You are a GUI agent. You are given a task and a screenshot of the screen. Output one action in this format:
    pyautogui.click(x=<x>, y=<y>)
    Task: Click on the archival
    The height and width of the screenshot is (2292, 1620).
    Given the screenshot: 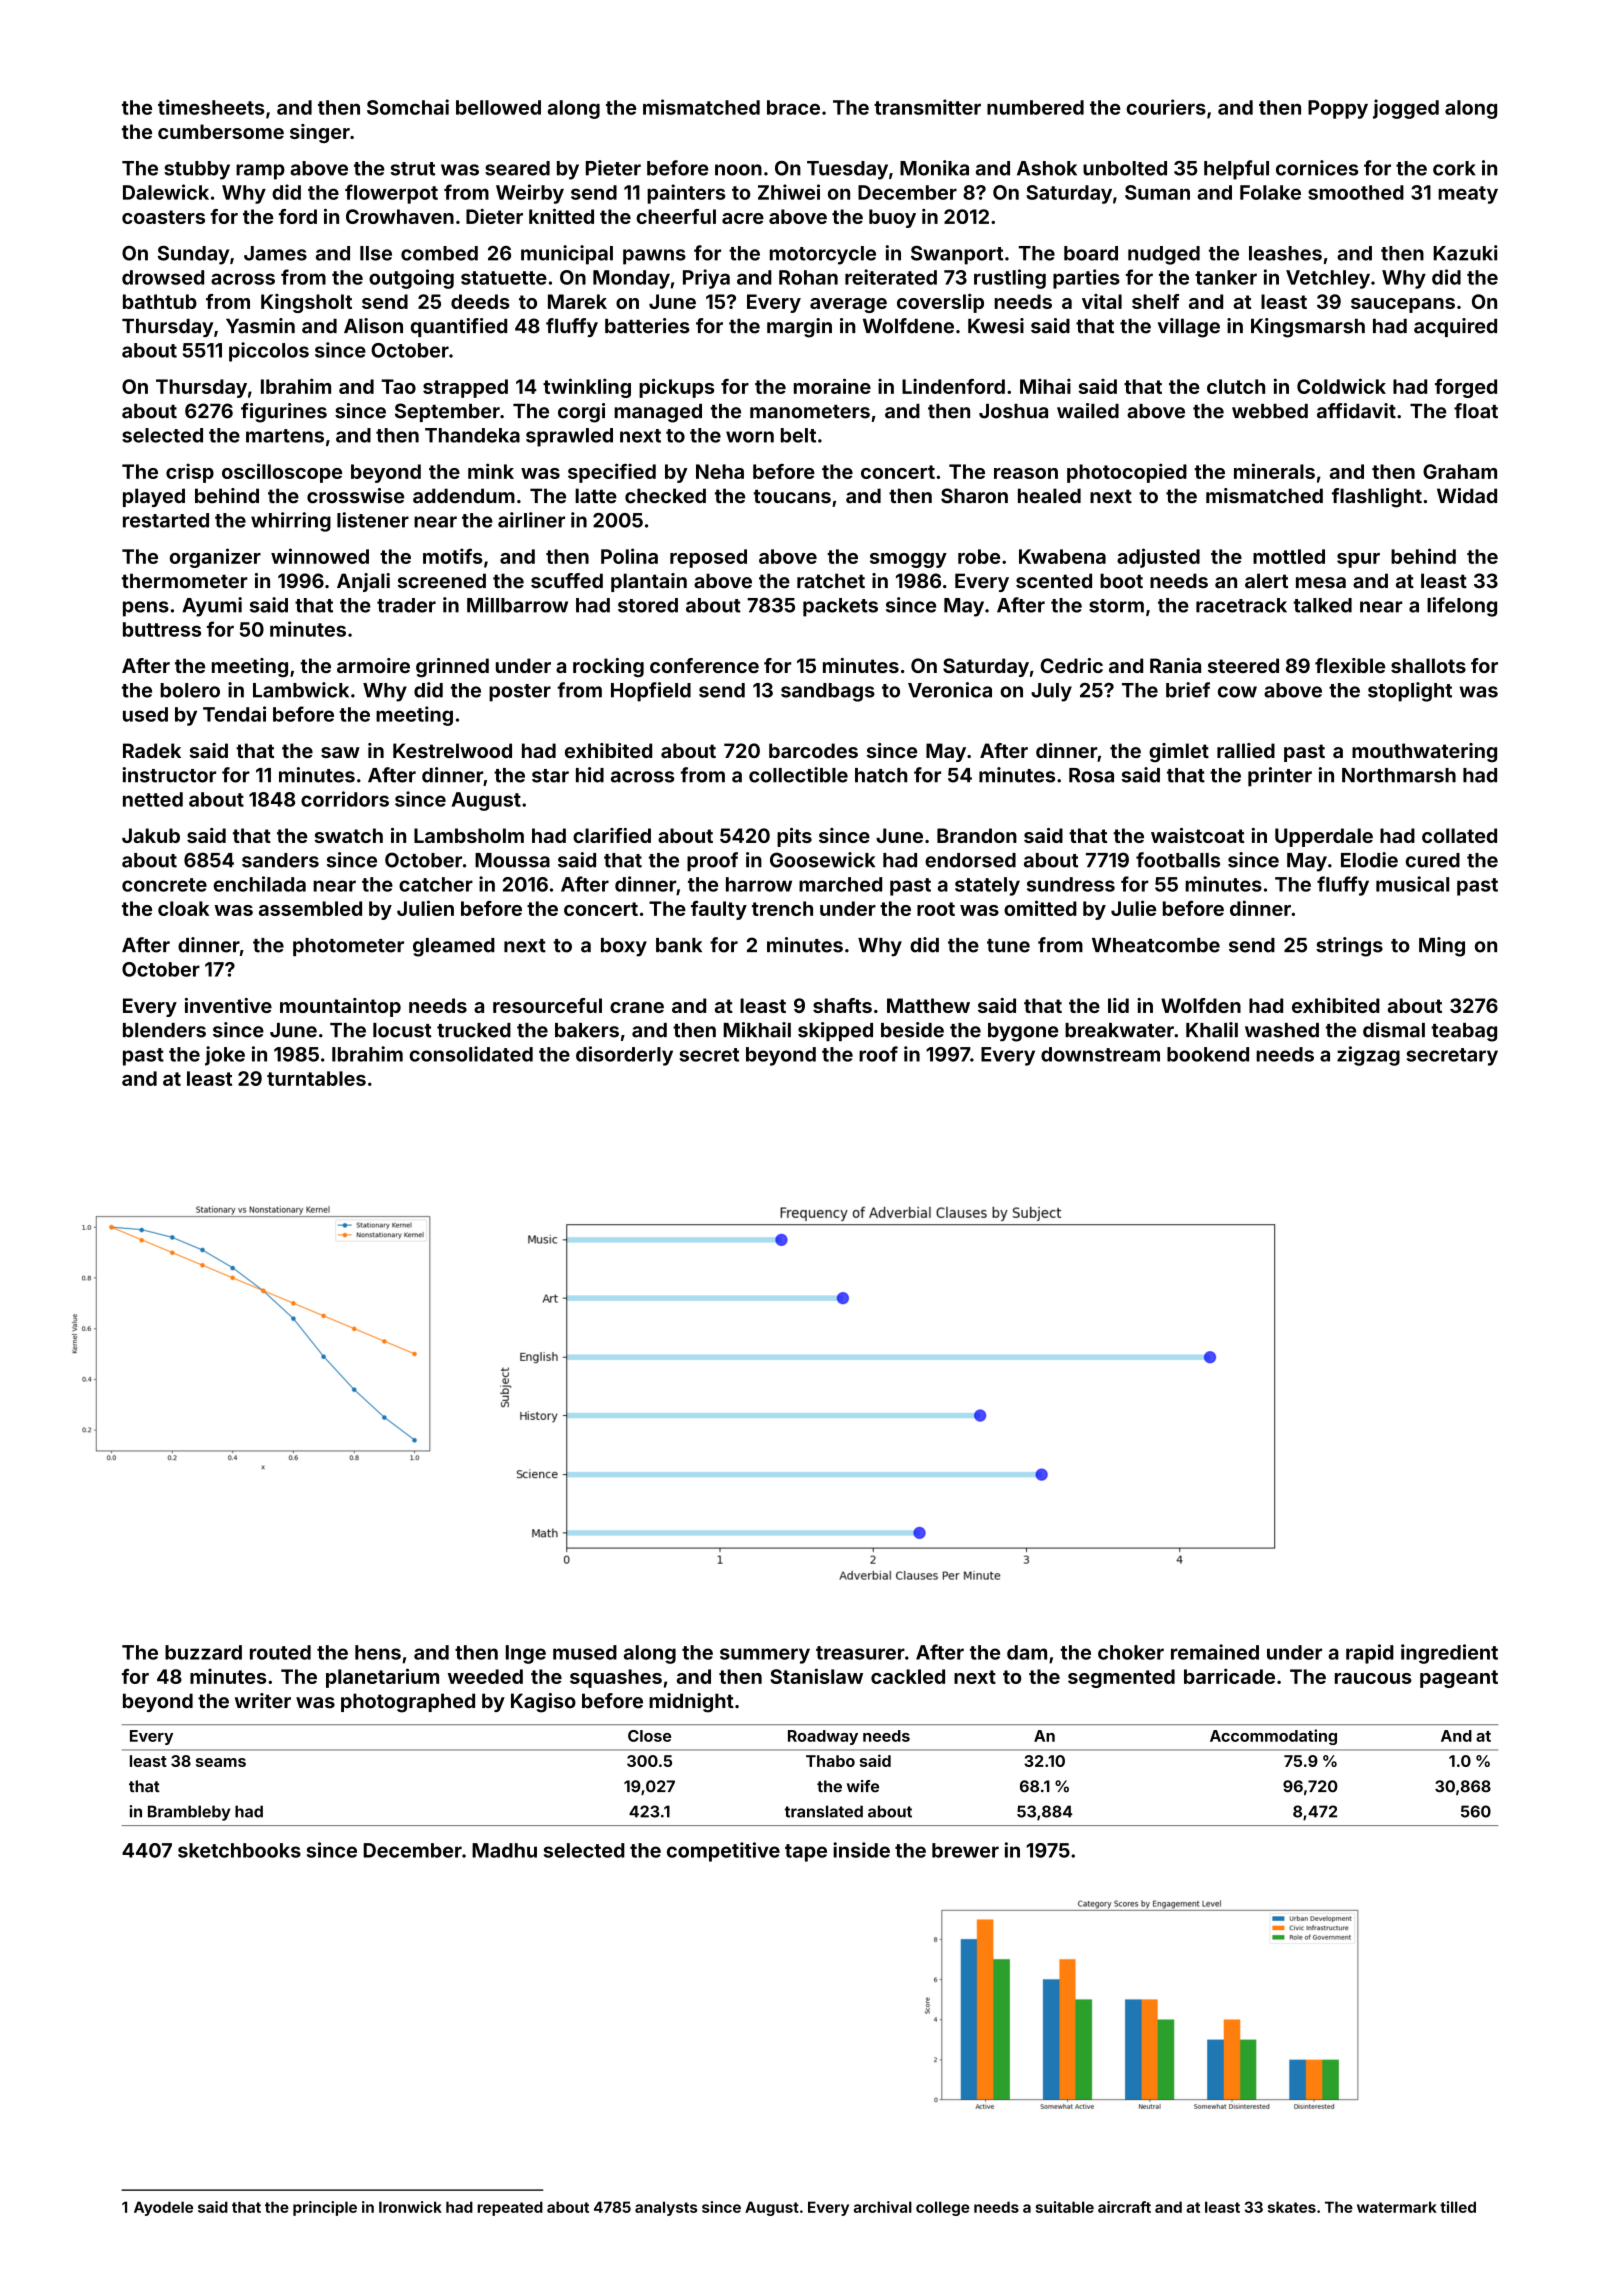 What is the action you would take?
    pyautogui.click(x=883, y=2207)
